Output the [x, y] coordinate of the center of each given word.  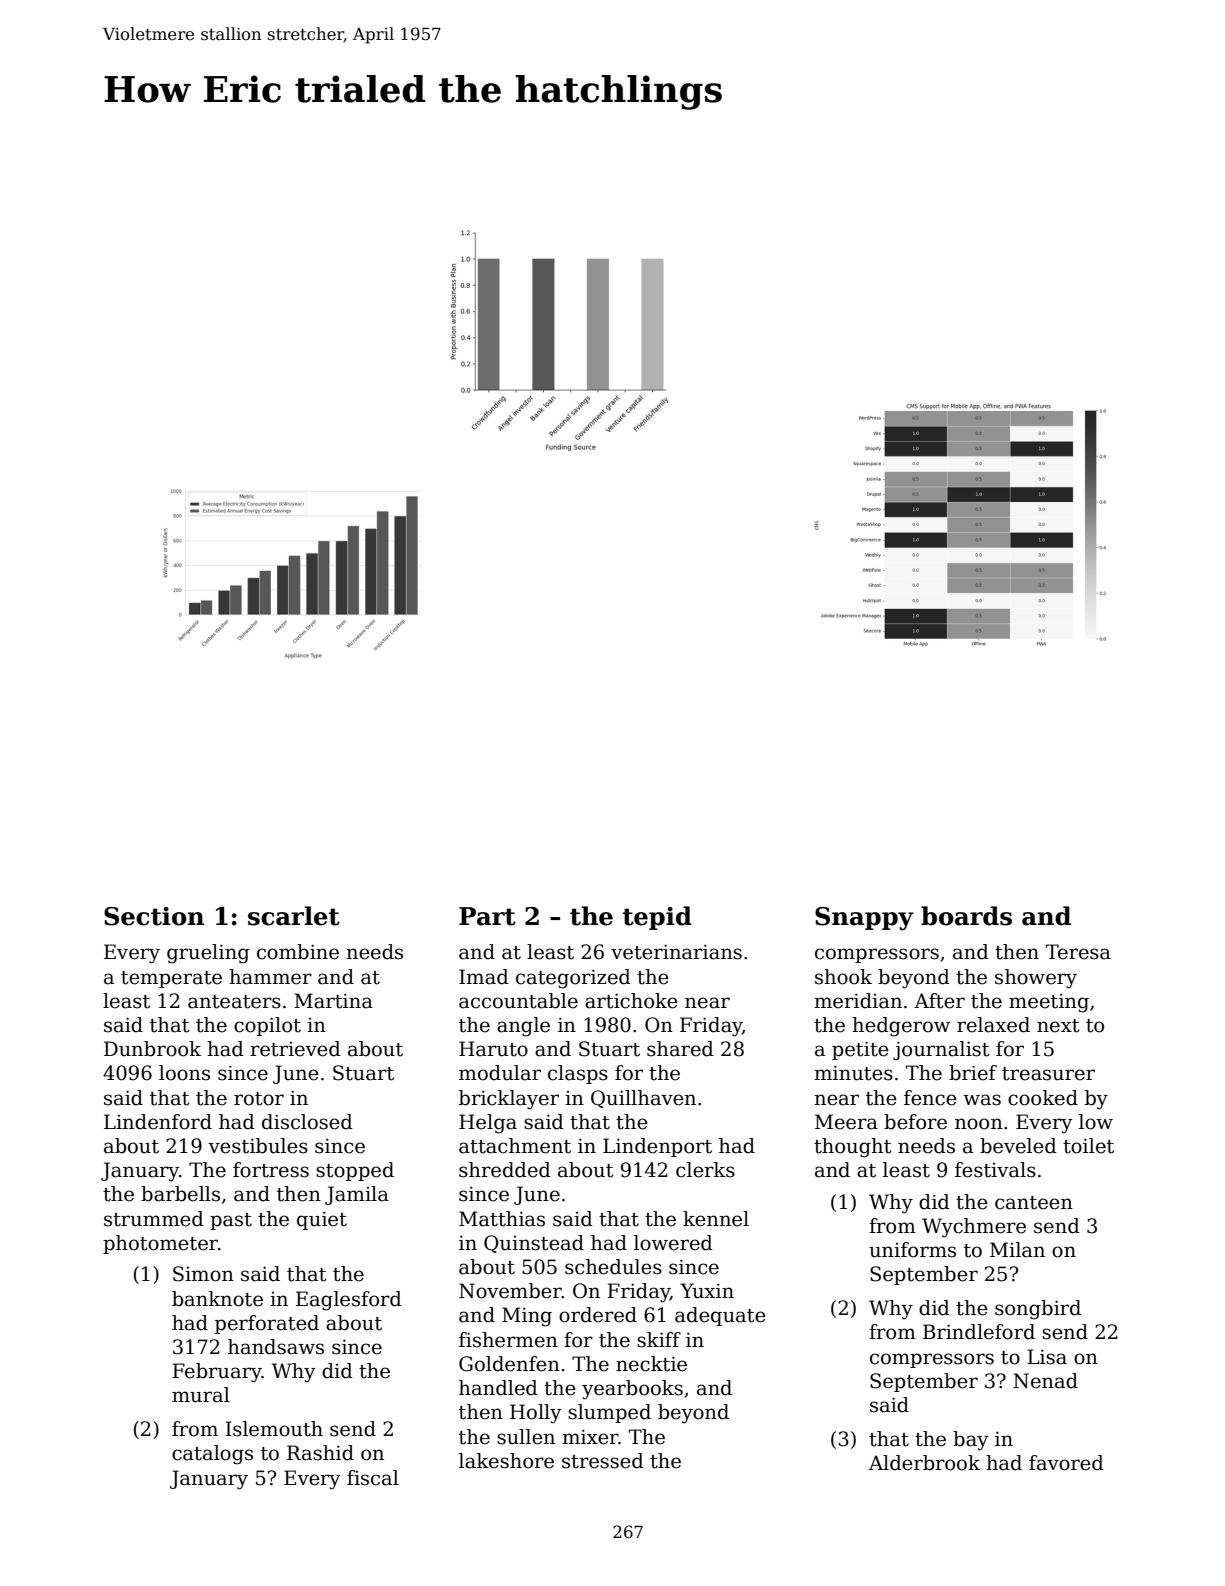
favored [1066, 1463]
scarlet [294, 916]
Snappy [864, 919]
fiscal [373, 1478]
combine [298, 952]
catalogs [212, 1455]
